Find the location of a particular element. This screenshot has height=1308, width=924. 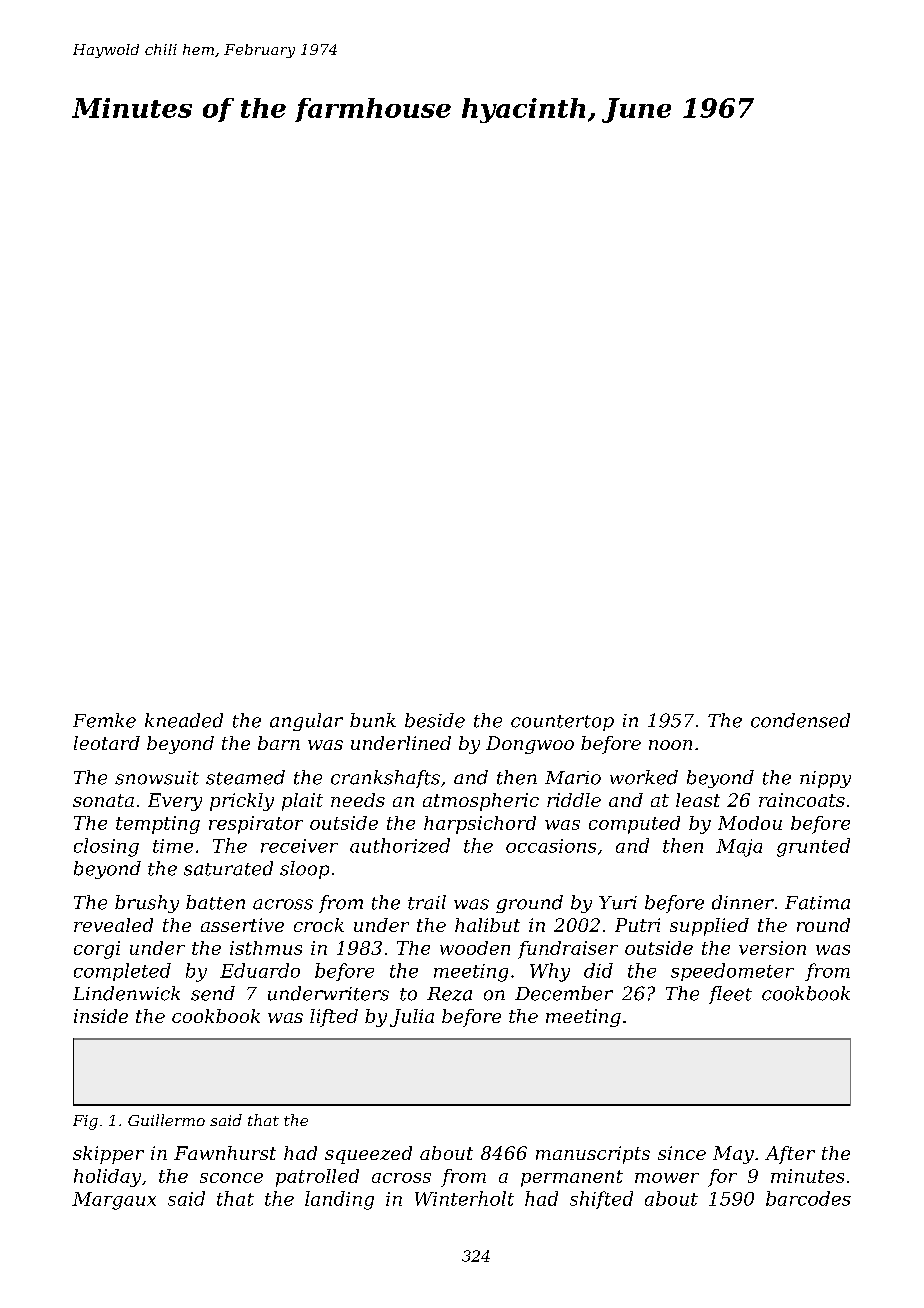

fleet is located at coordinates (730, 995).
